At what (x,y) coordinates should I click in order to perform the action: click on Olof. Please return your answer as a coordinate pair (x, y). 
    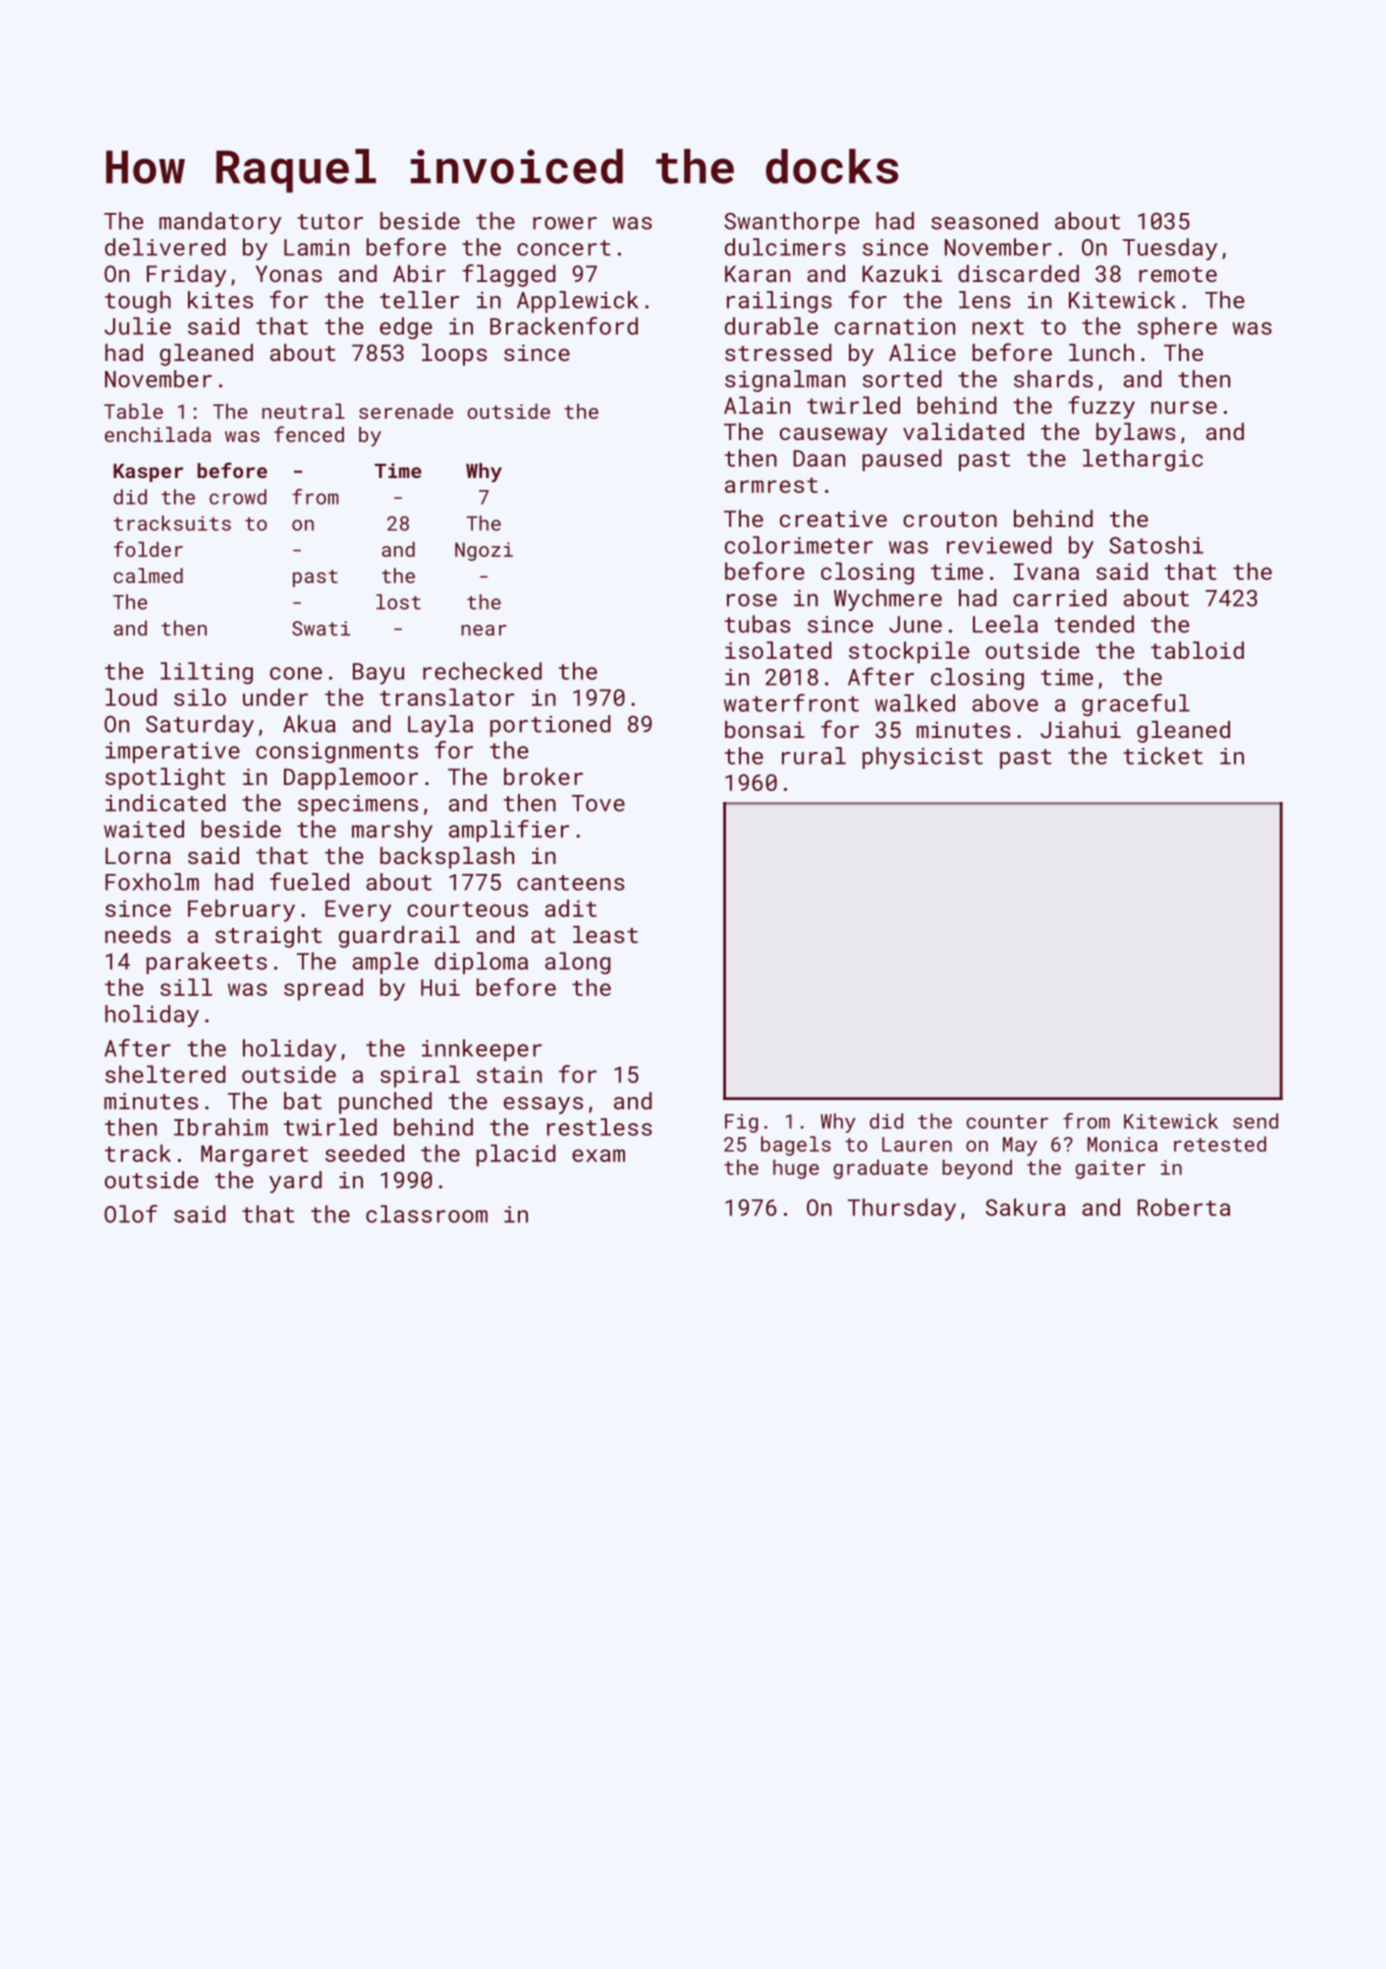
    Looking at the image, I should click on (131, 1214).
